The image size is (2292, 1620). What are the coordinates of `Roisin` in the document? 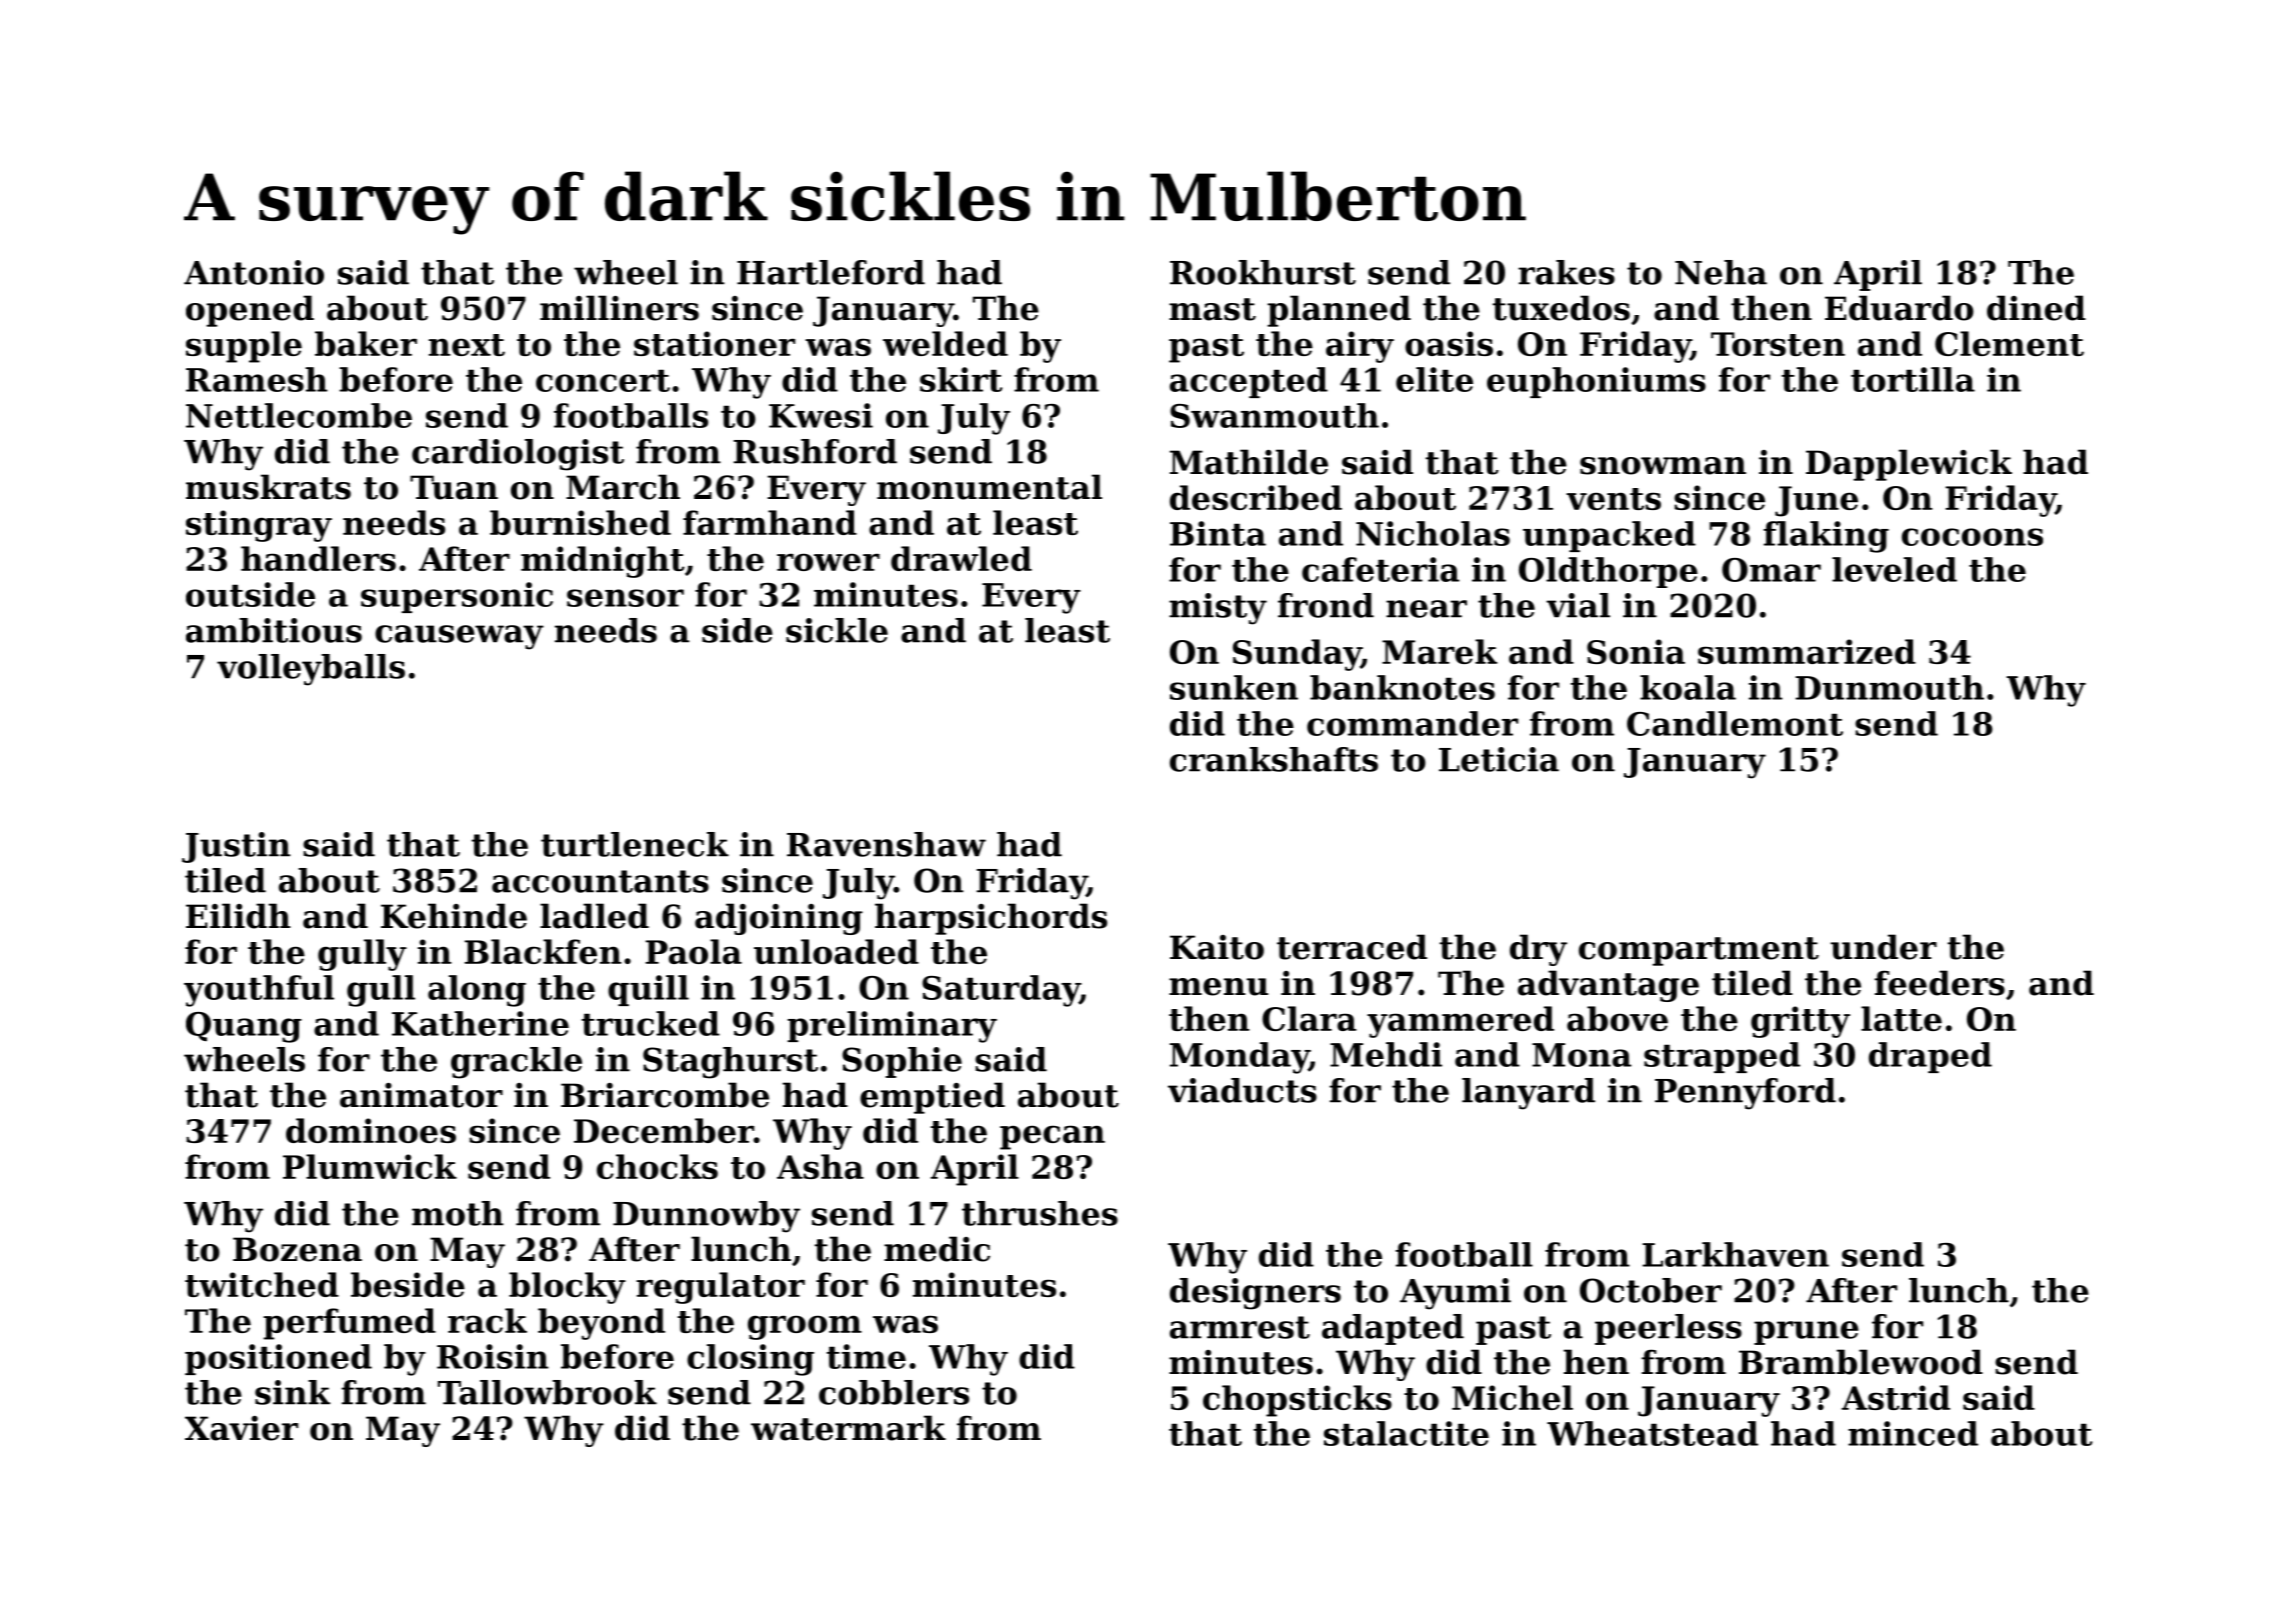 It's located at (493, 1356).
